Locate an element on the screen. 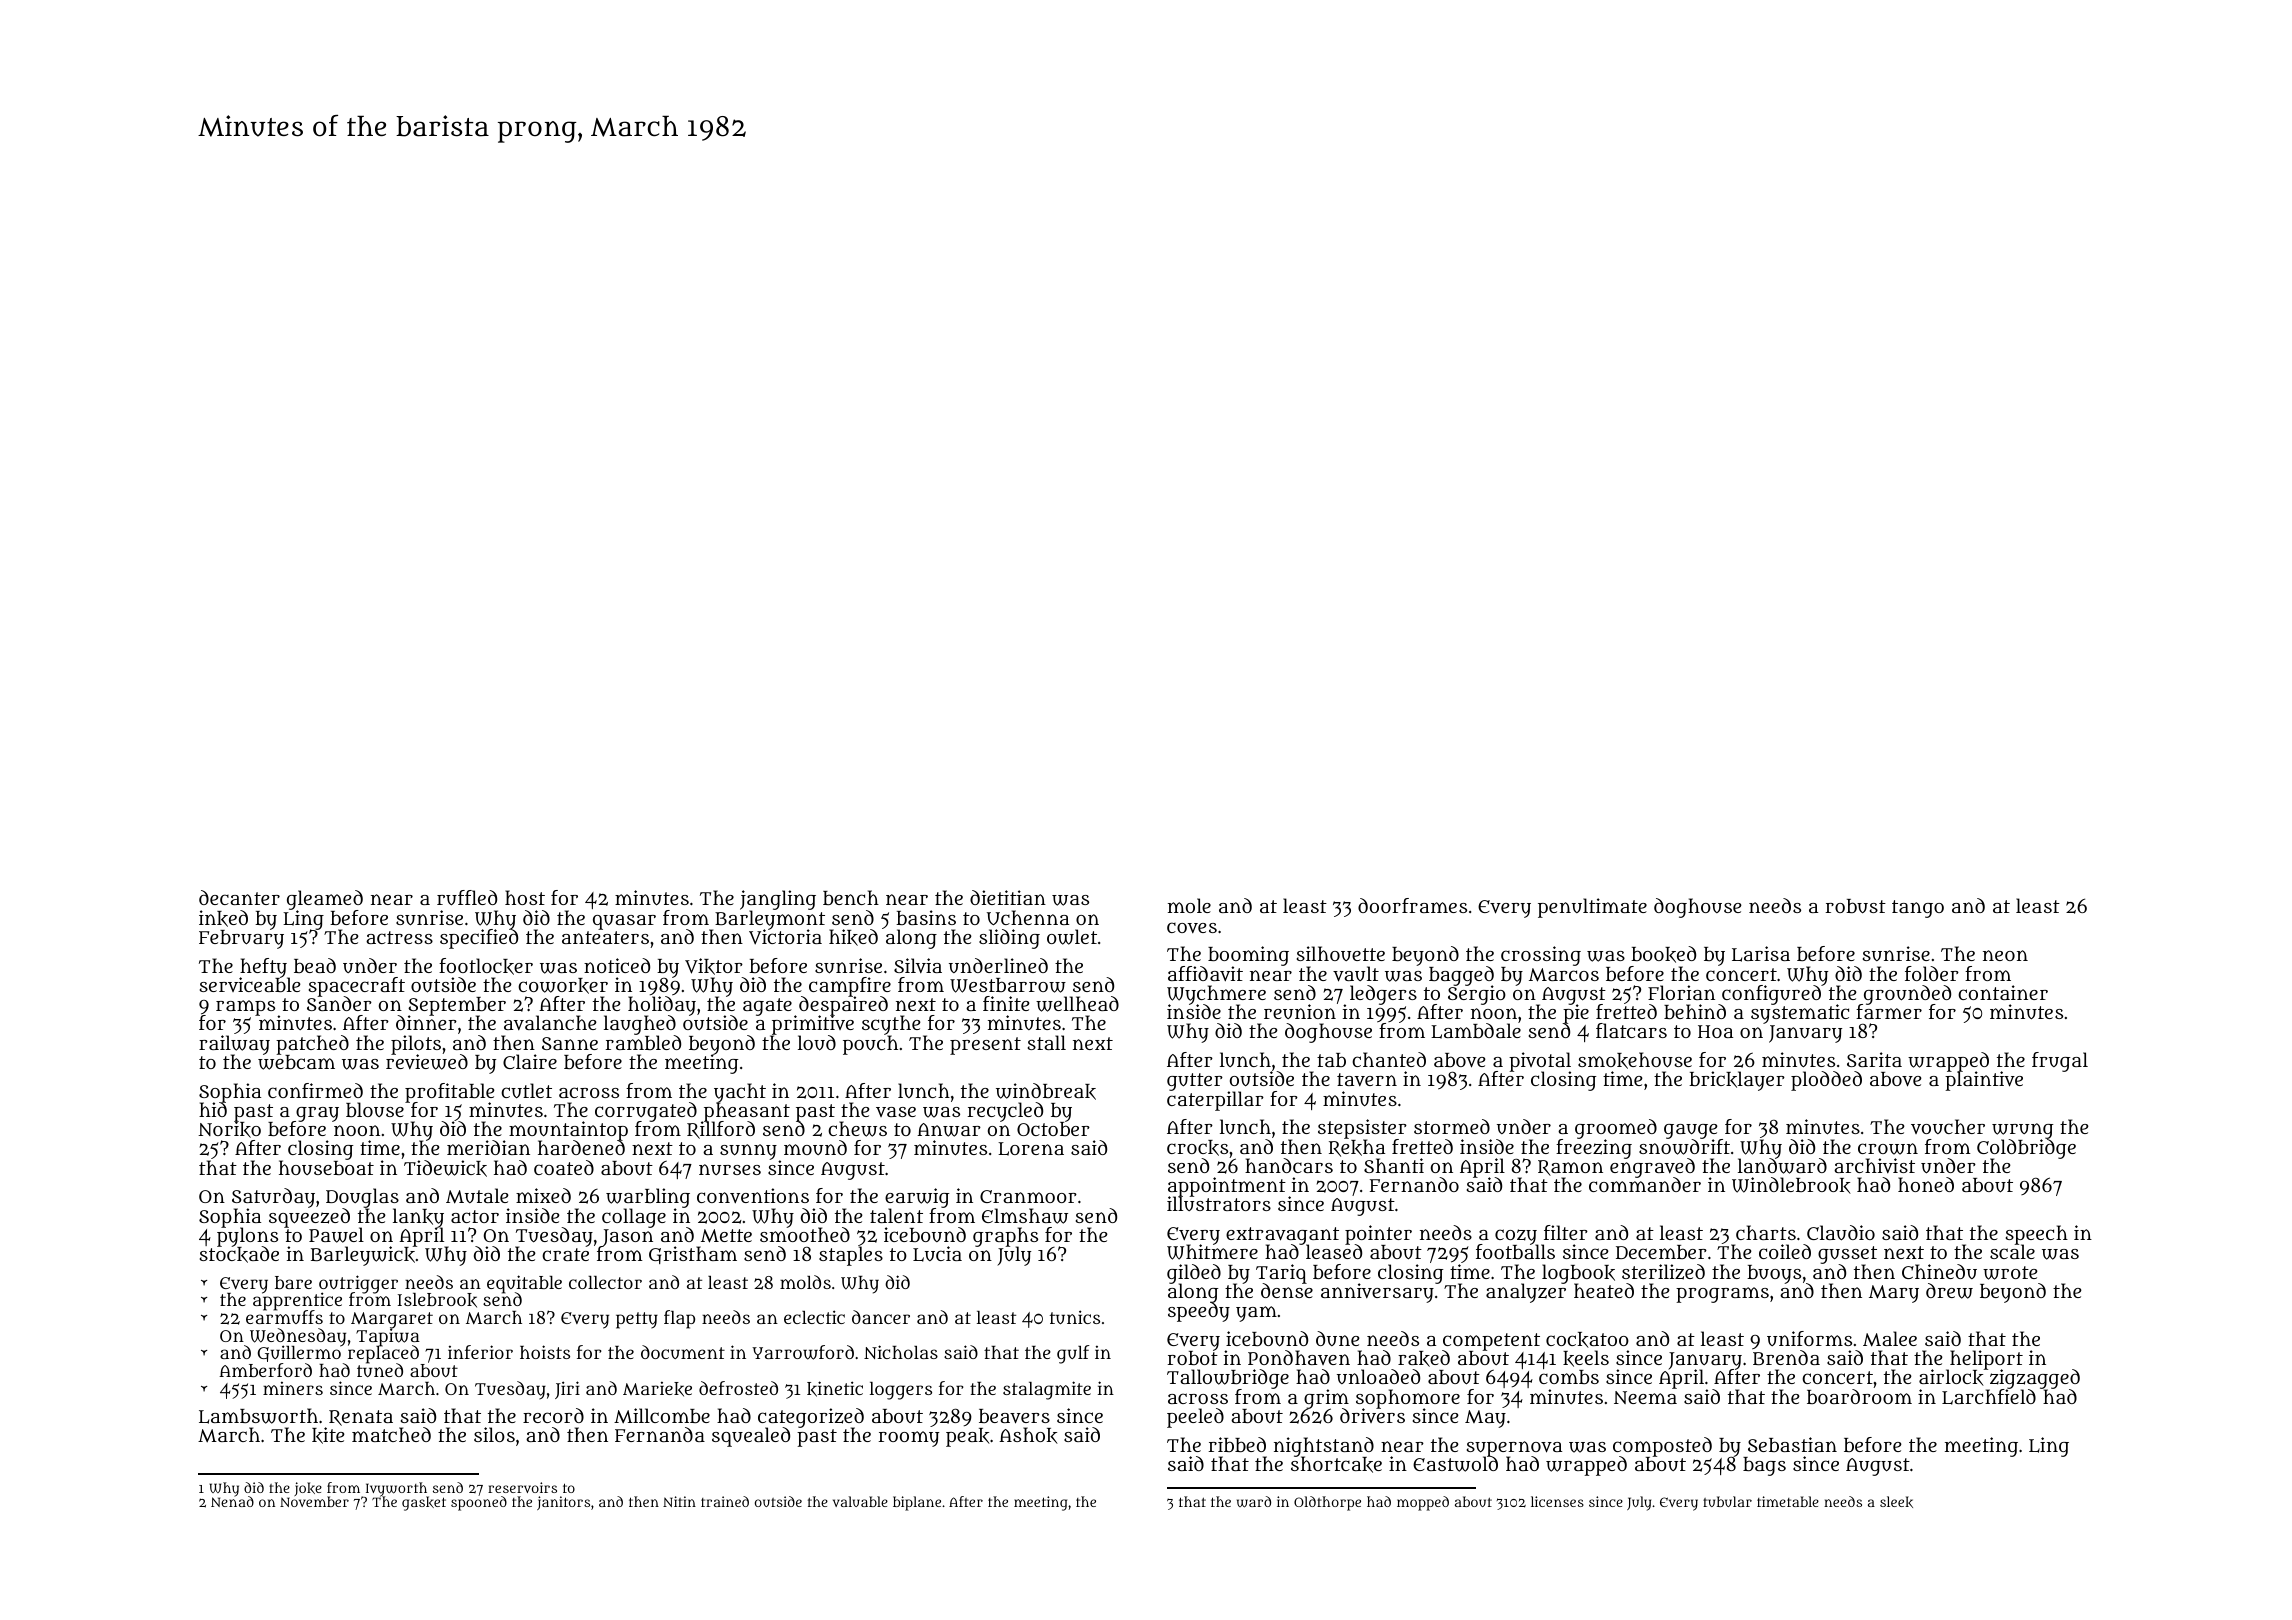  bench is located at coordinates (851, 897).
